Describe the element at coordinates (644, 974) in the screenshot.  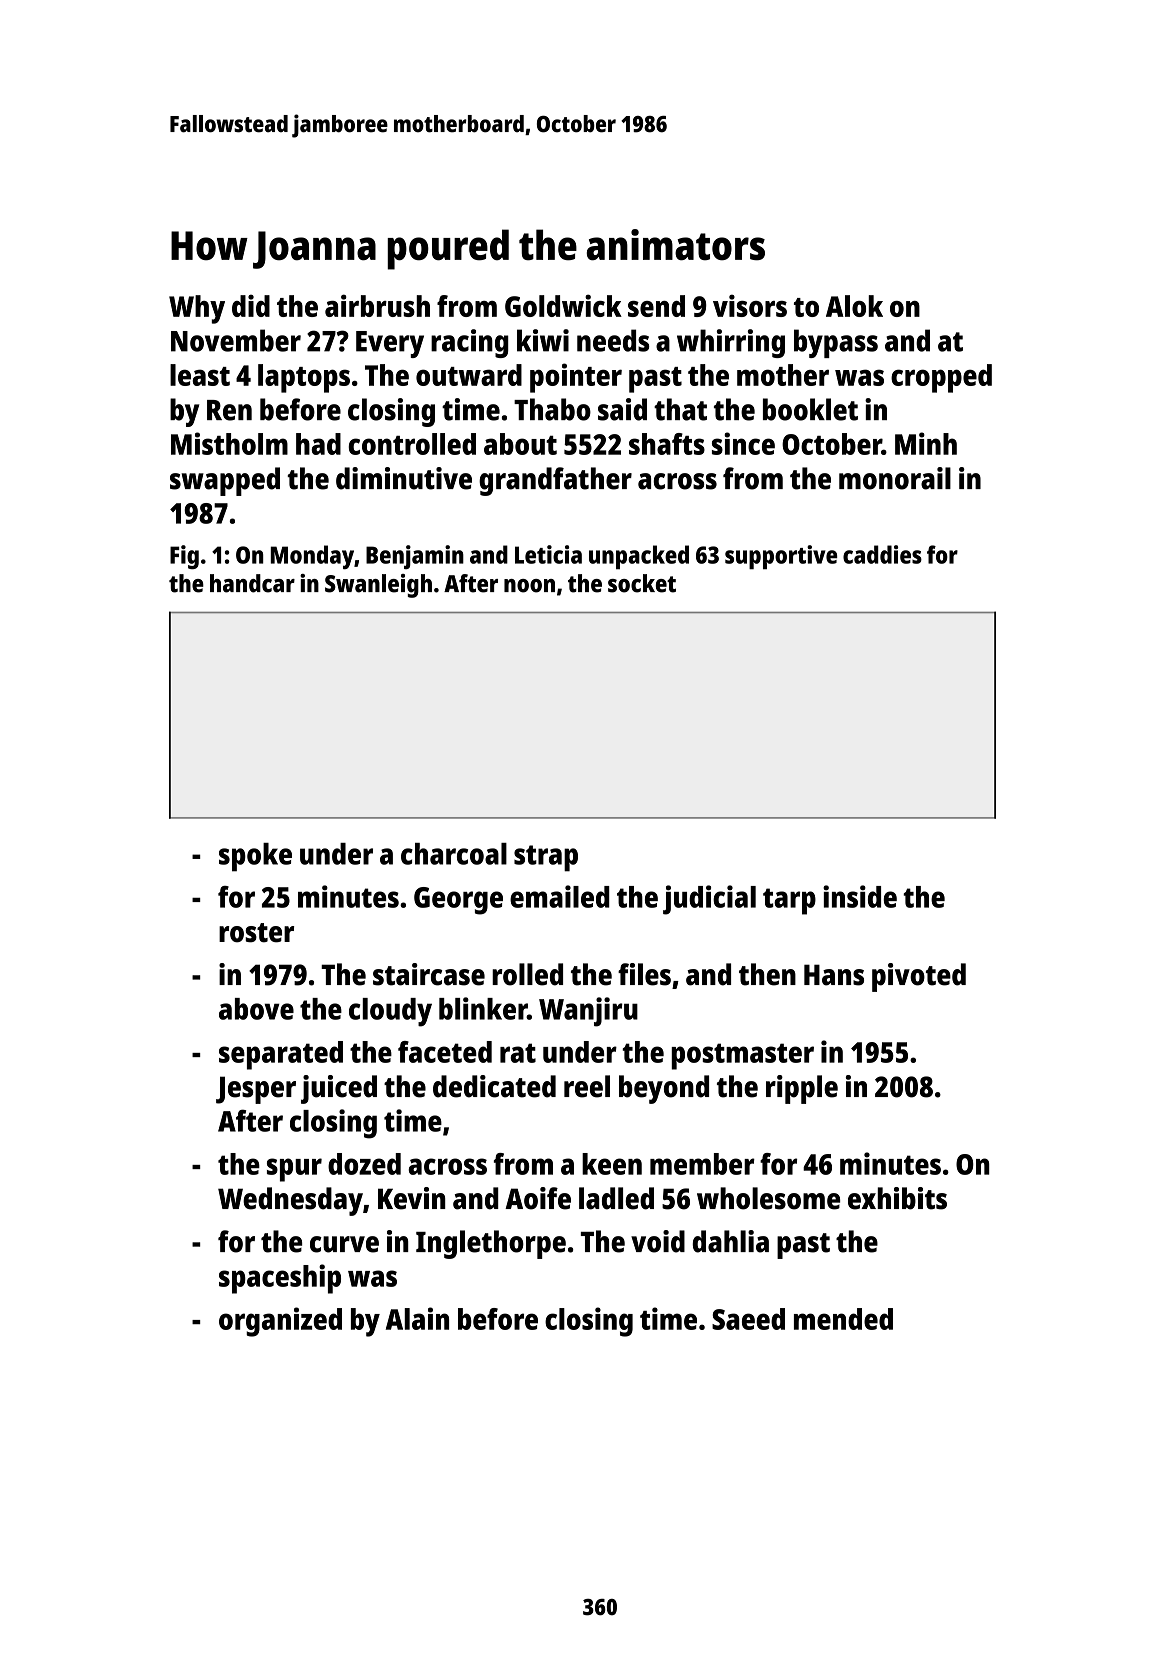
I see `files` at that location.
